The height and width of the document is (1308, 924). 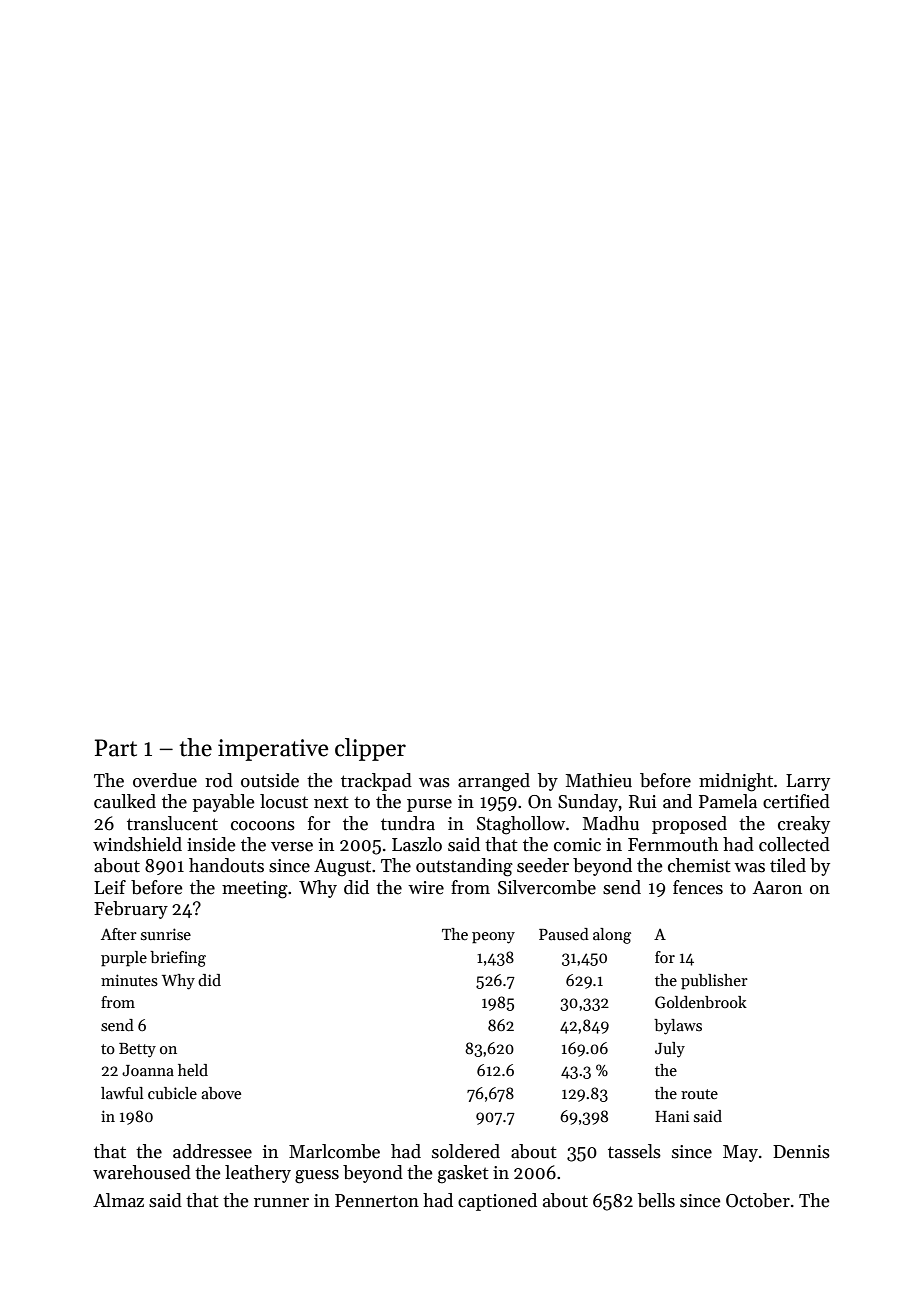 What do you see at coordinates (740, 1153) in the document?
I see `May` at bounding box center [740, 1153].
